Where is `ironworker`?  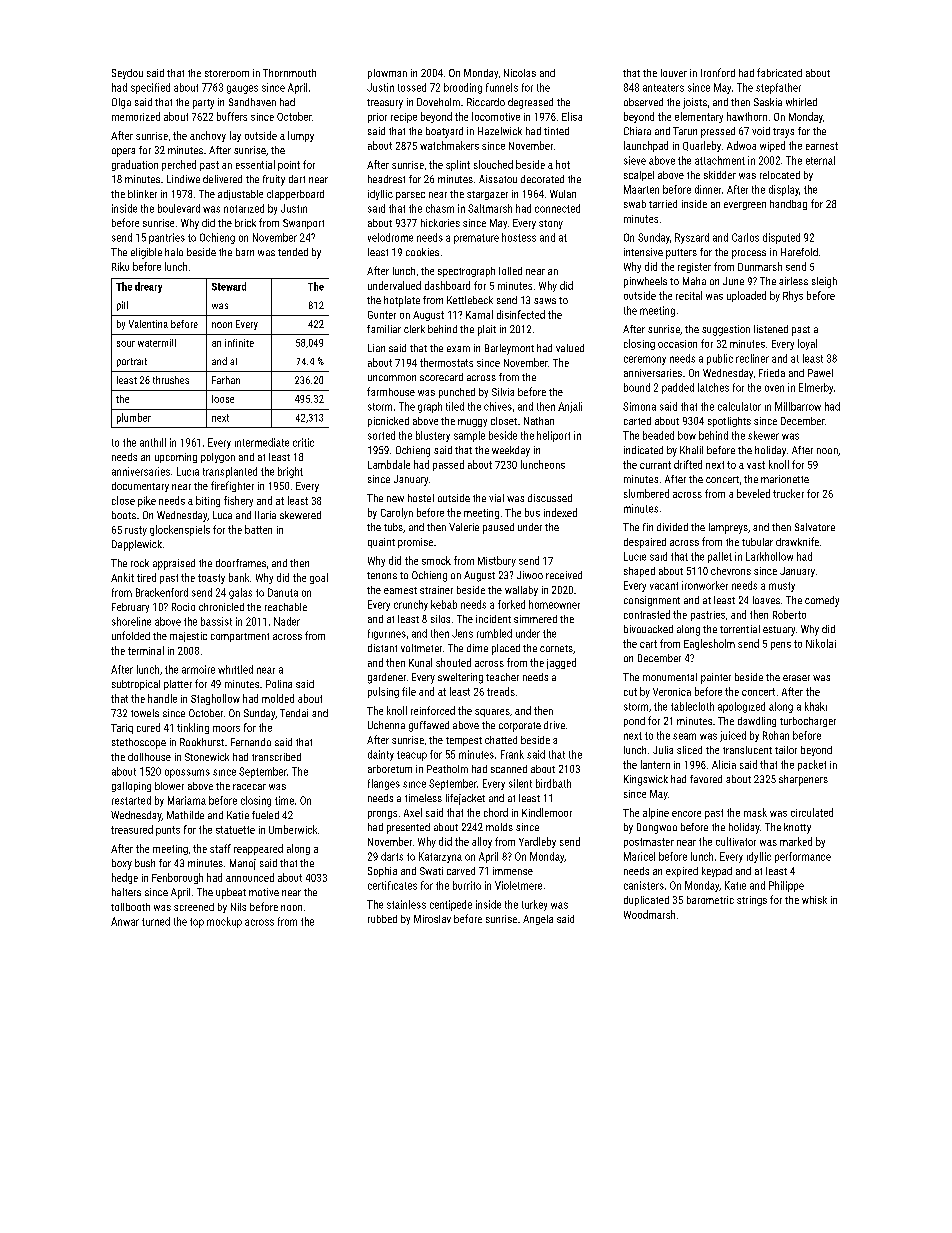 ironworker is located at coordinates (705, 585).
